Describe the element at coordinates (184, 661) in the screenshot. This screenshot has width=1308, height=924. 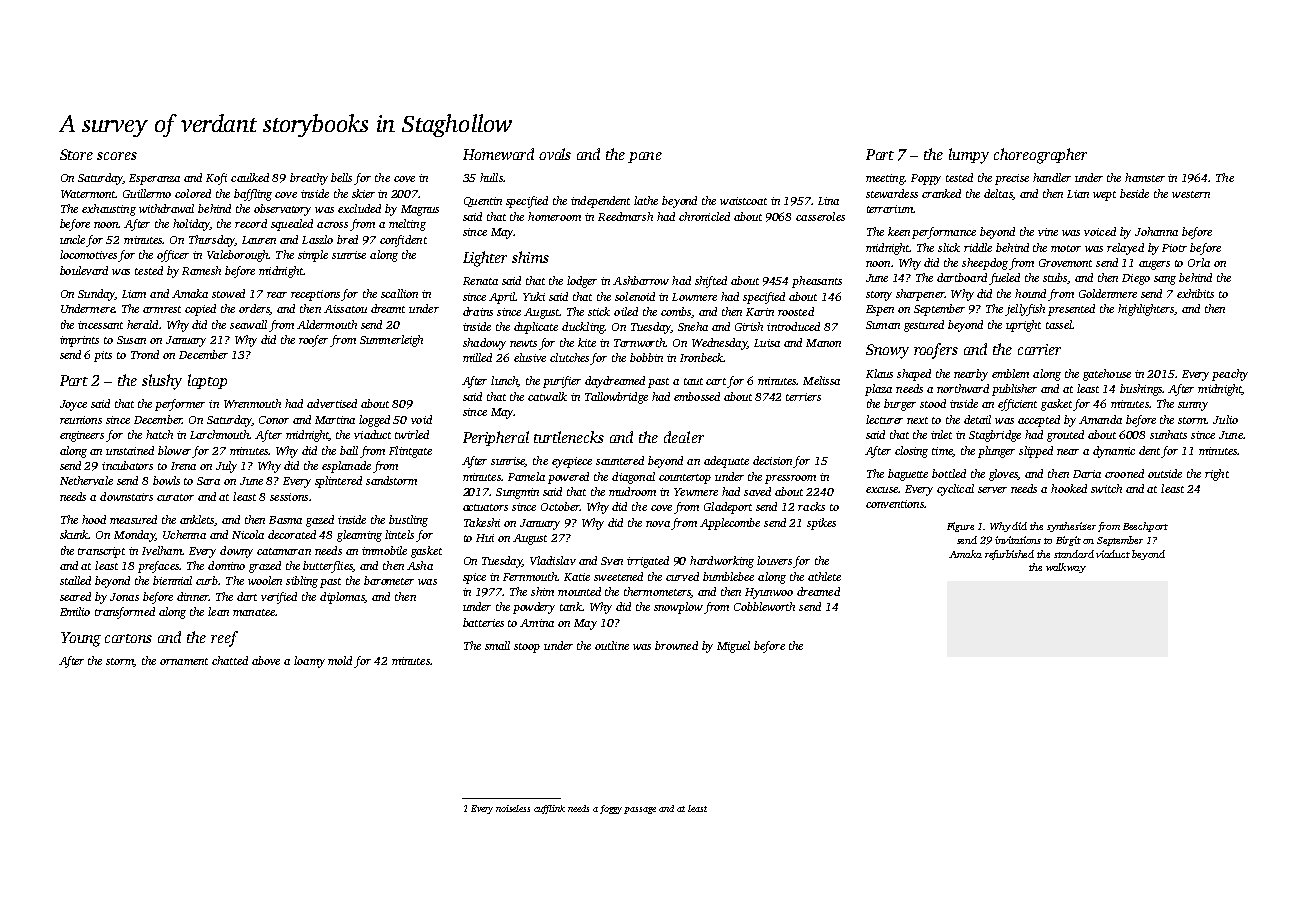
I see `ornament` at that location.
